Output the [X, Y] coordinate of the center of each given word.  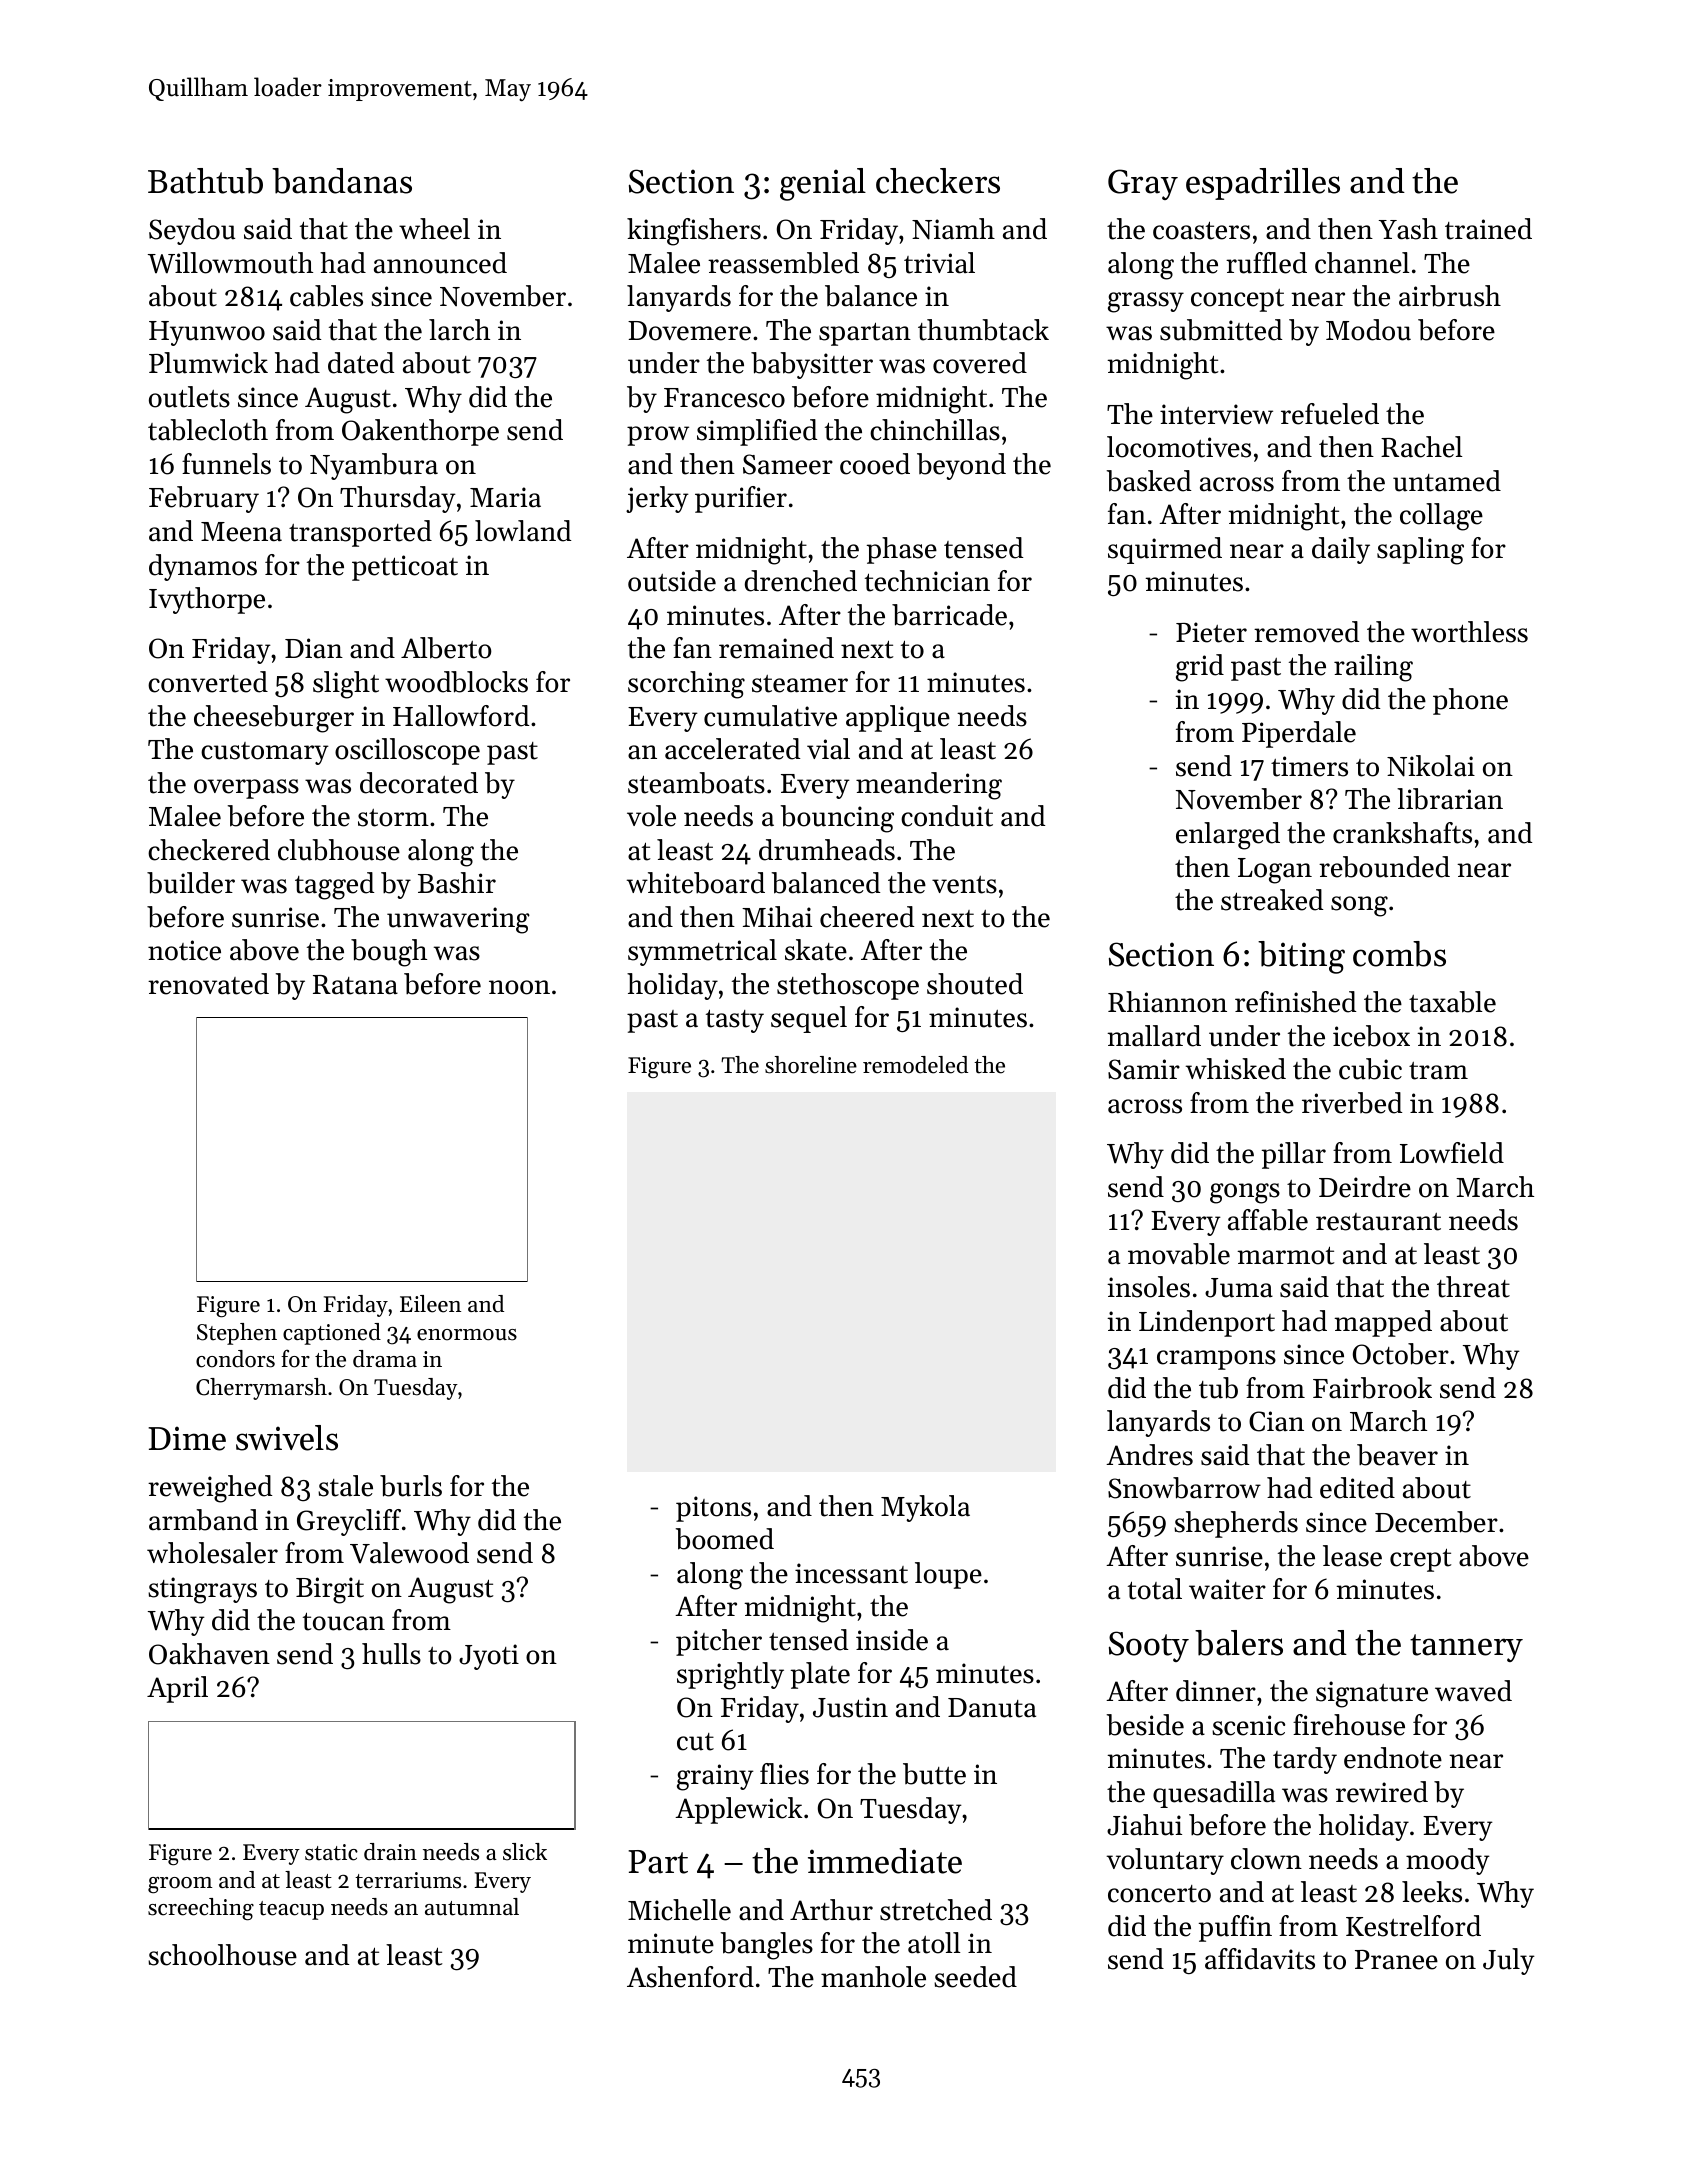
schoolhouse [222, 1955]
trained [1488, 229]
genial [823, 184]
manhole [873, 1977]
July [1509, 1961]
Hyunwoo [207, 333]
